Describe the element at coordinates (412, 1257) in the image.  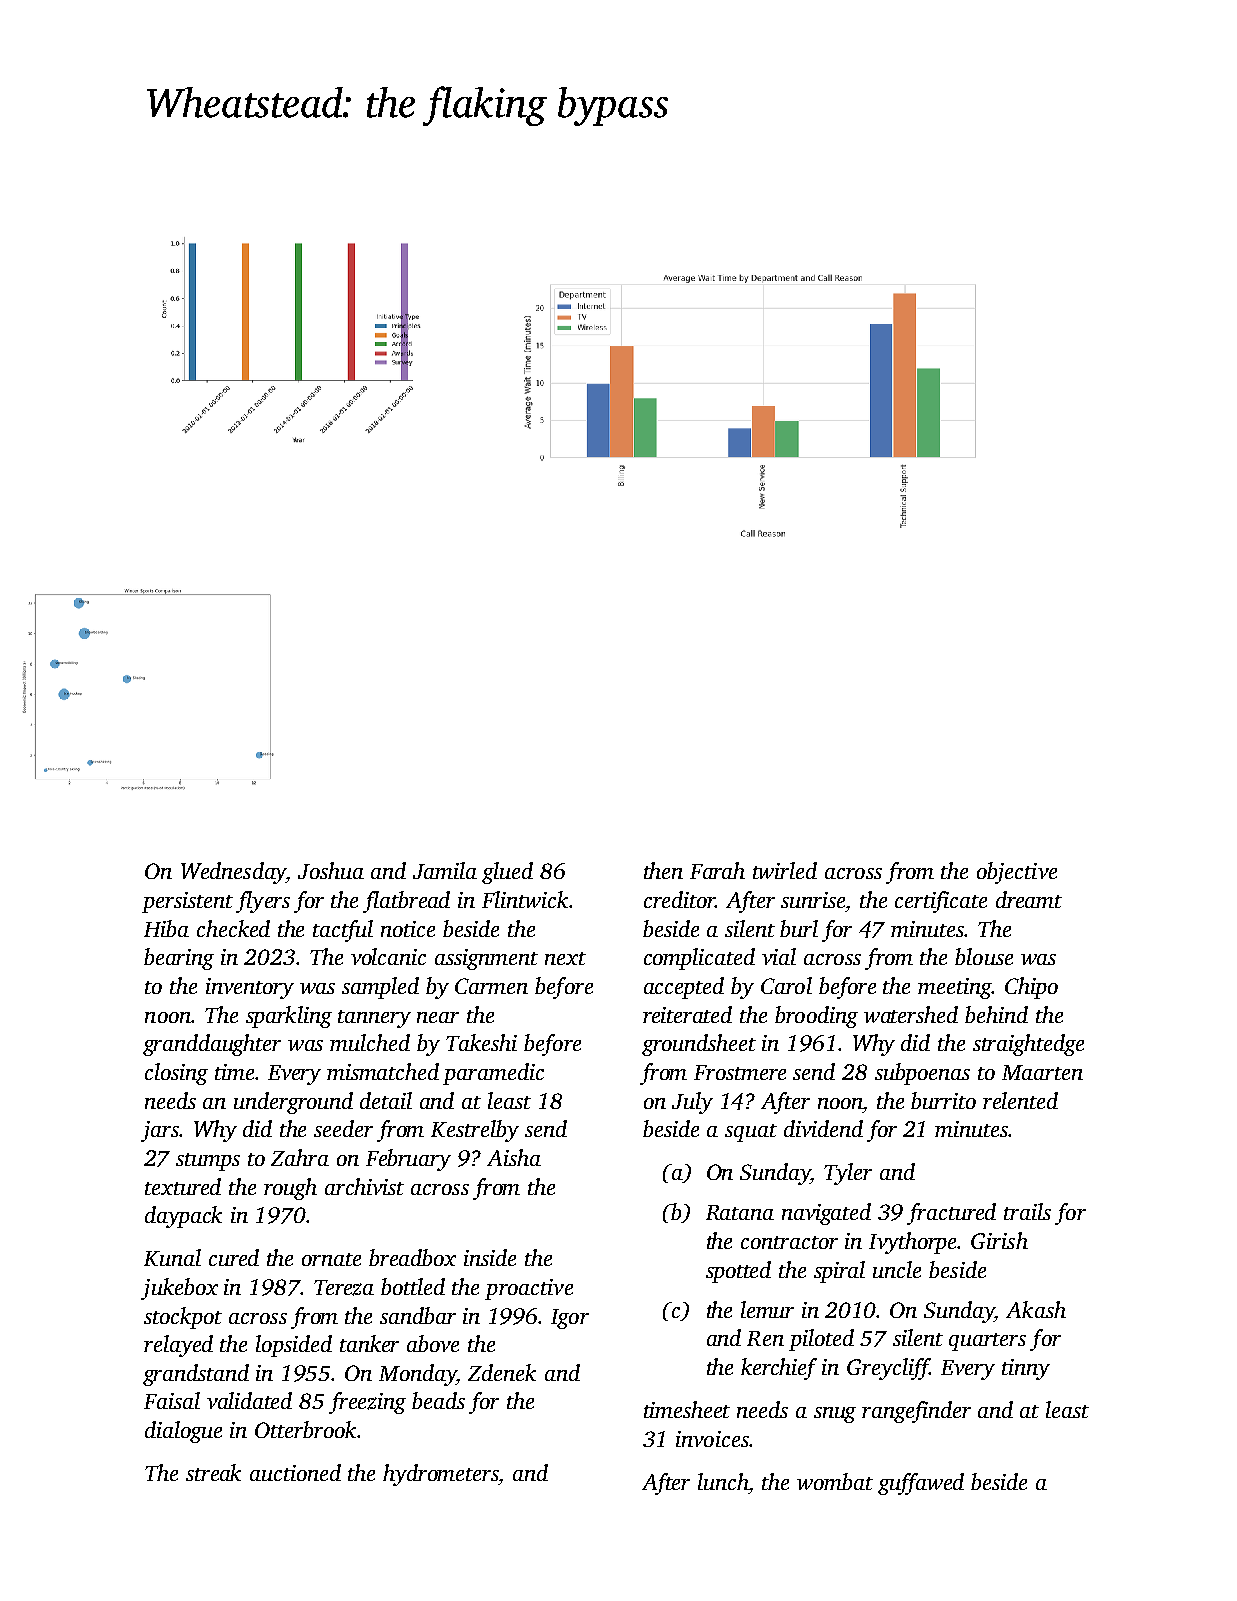
I see `breadbox` at that location.
